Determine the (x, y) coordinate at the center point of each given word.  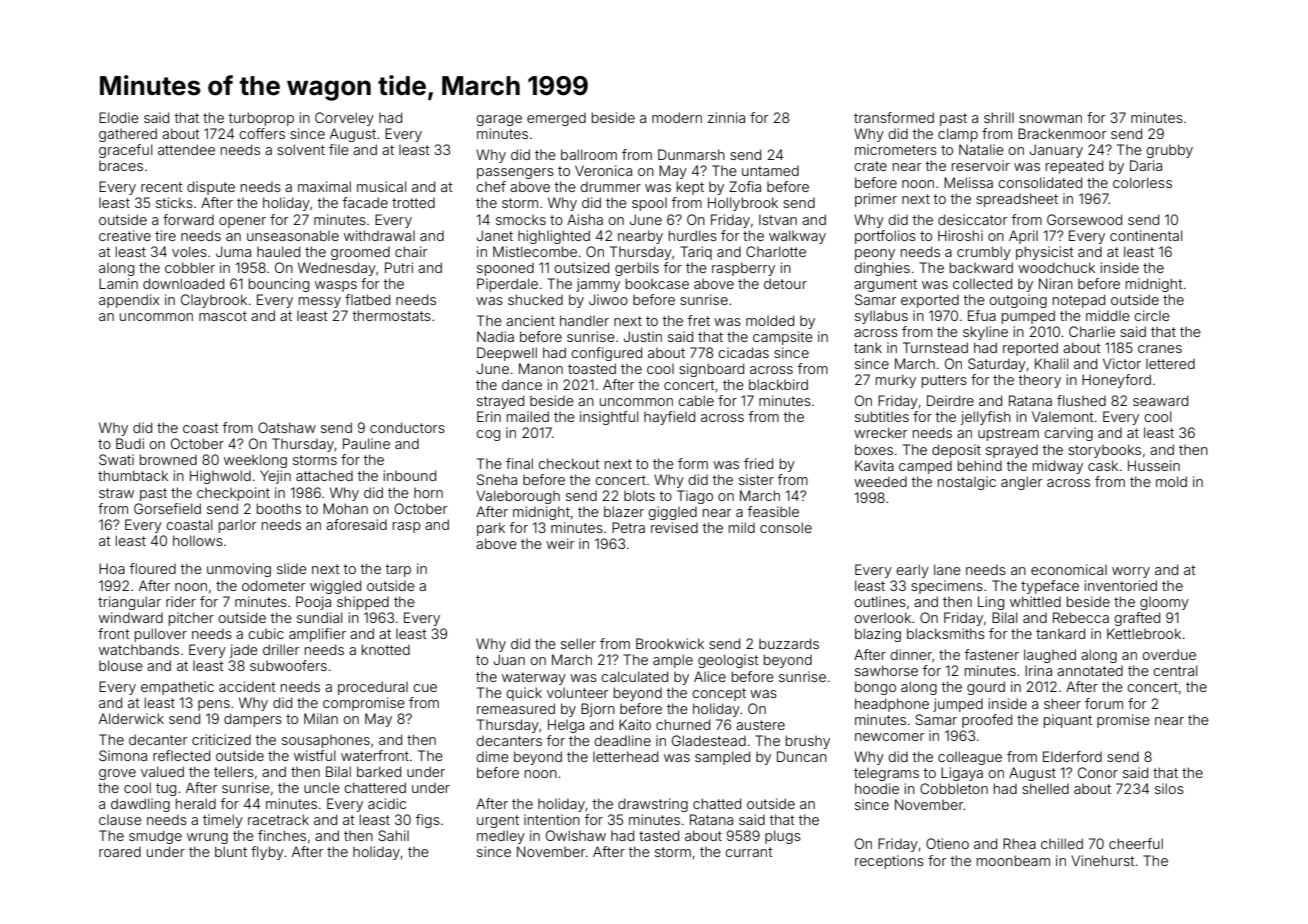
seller (578, 643)
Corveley (344, 119)
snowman (1050, 119)
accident (247, 686)
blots (639, 495)
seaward (1160, 400)
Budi (130, 443)
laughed (1050, 656)
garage (499, 120)
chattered (375, 787)
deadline (622, 740)
